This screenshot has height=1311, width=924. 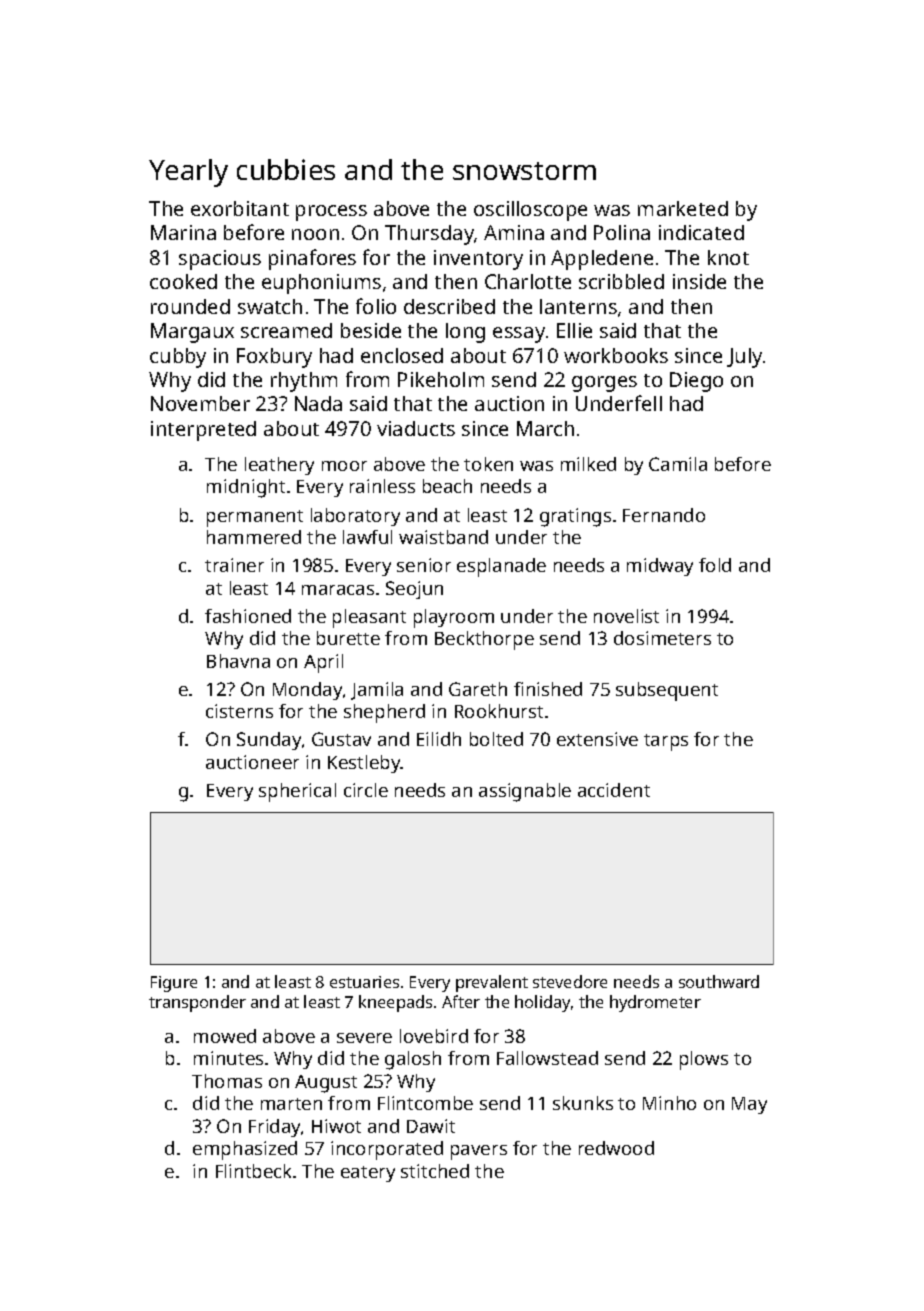 I want to click on Thursday, so click(x=429, y=235).
